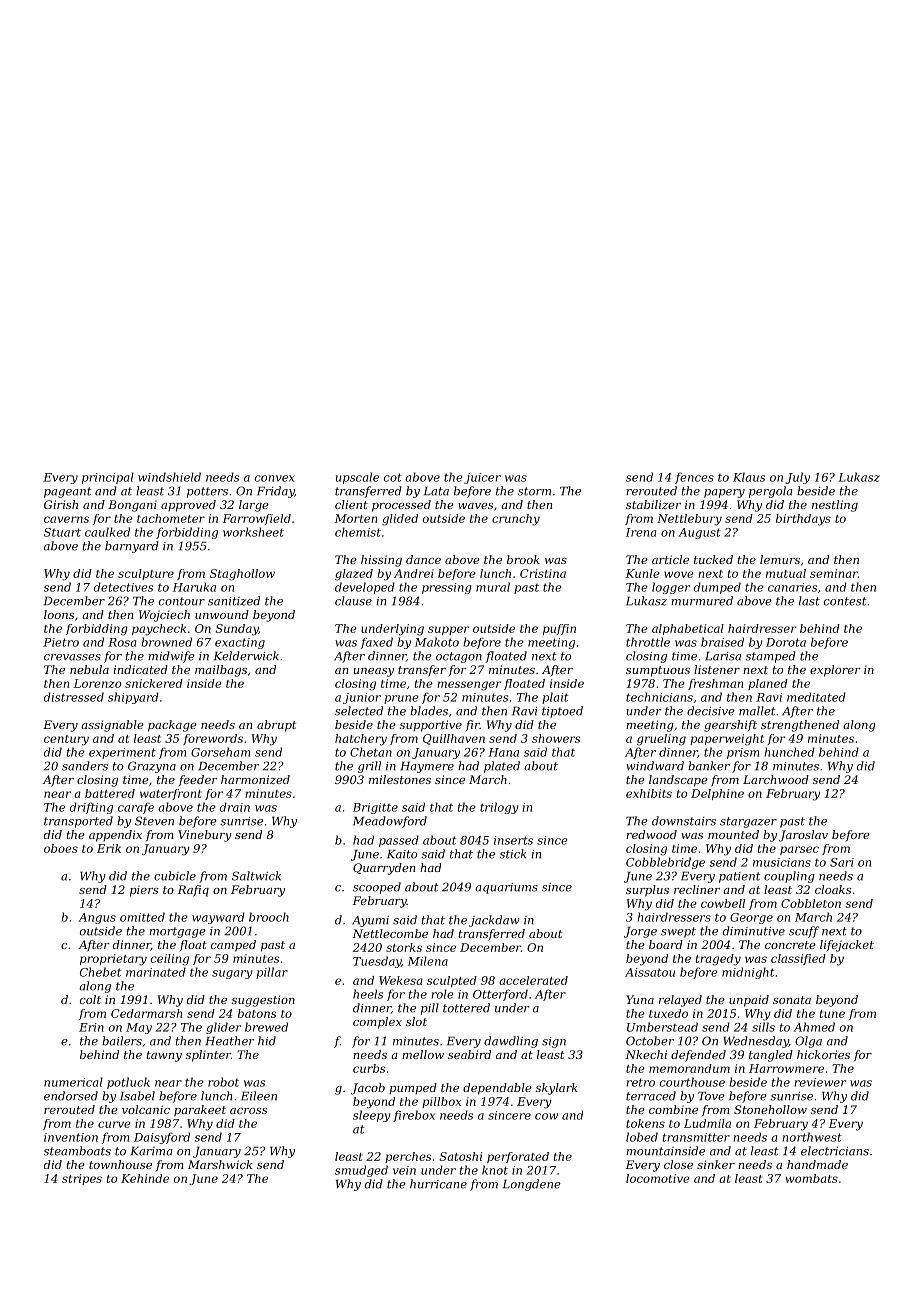 This document has height=1308, width=924. Describe the element at coordinates (847, 946) in the document. I see `lifejacket` at that location.
